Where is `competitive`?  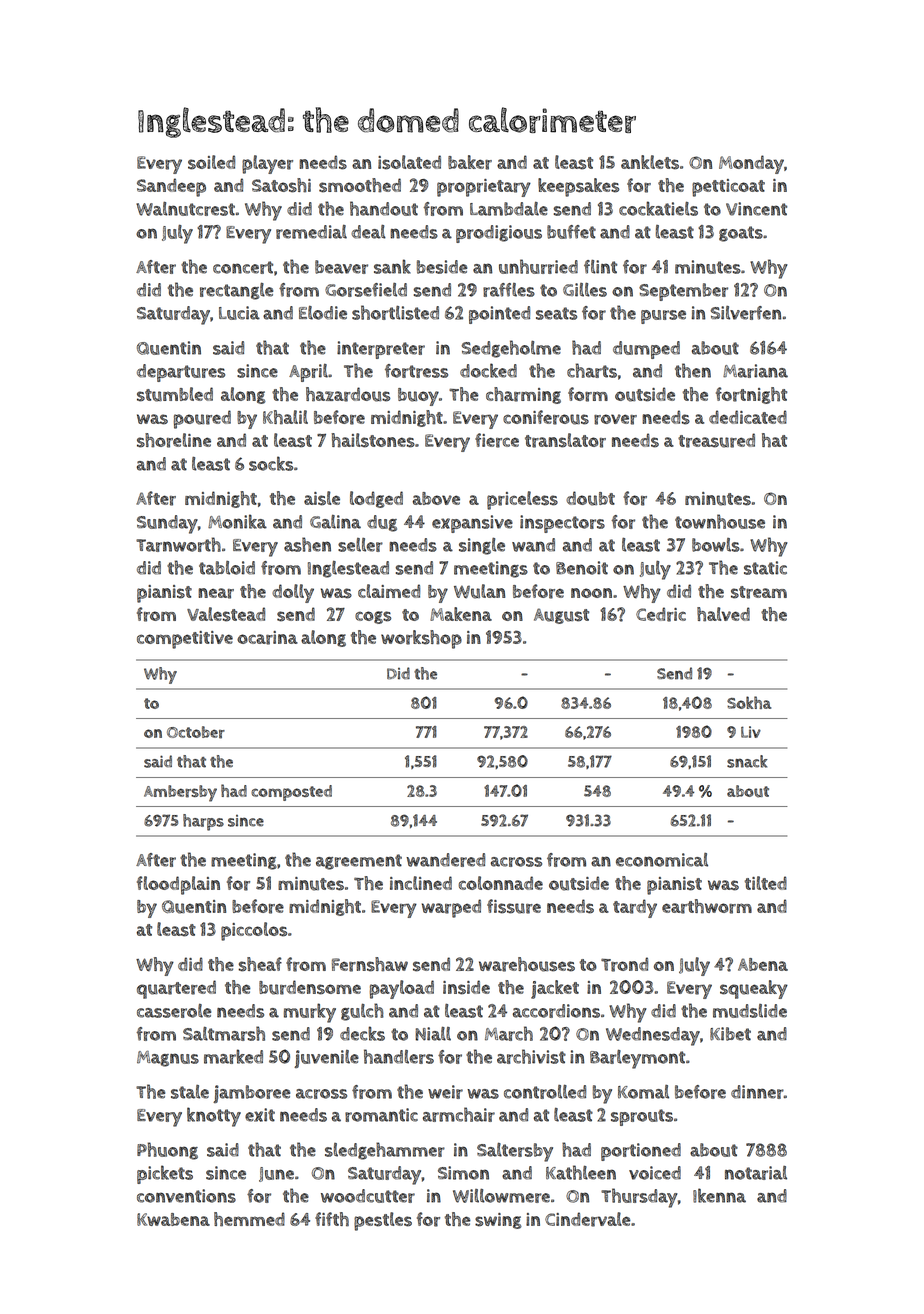 competitive is located at coordinates (185, 640).
